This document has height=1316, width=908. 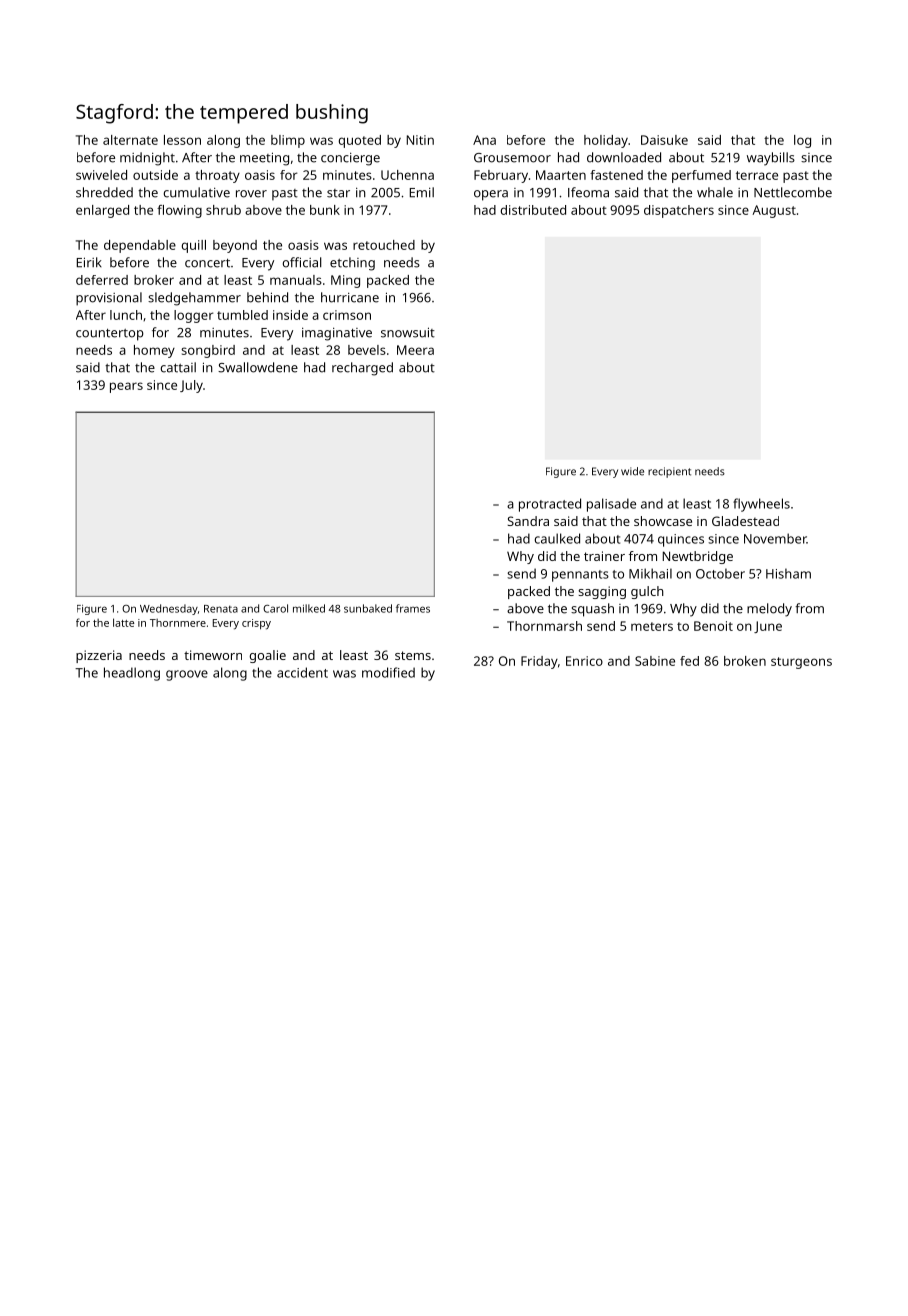 I want to click on Ana, so click(x=484, y=140).
